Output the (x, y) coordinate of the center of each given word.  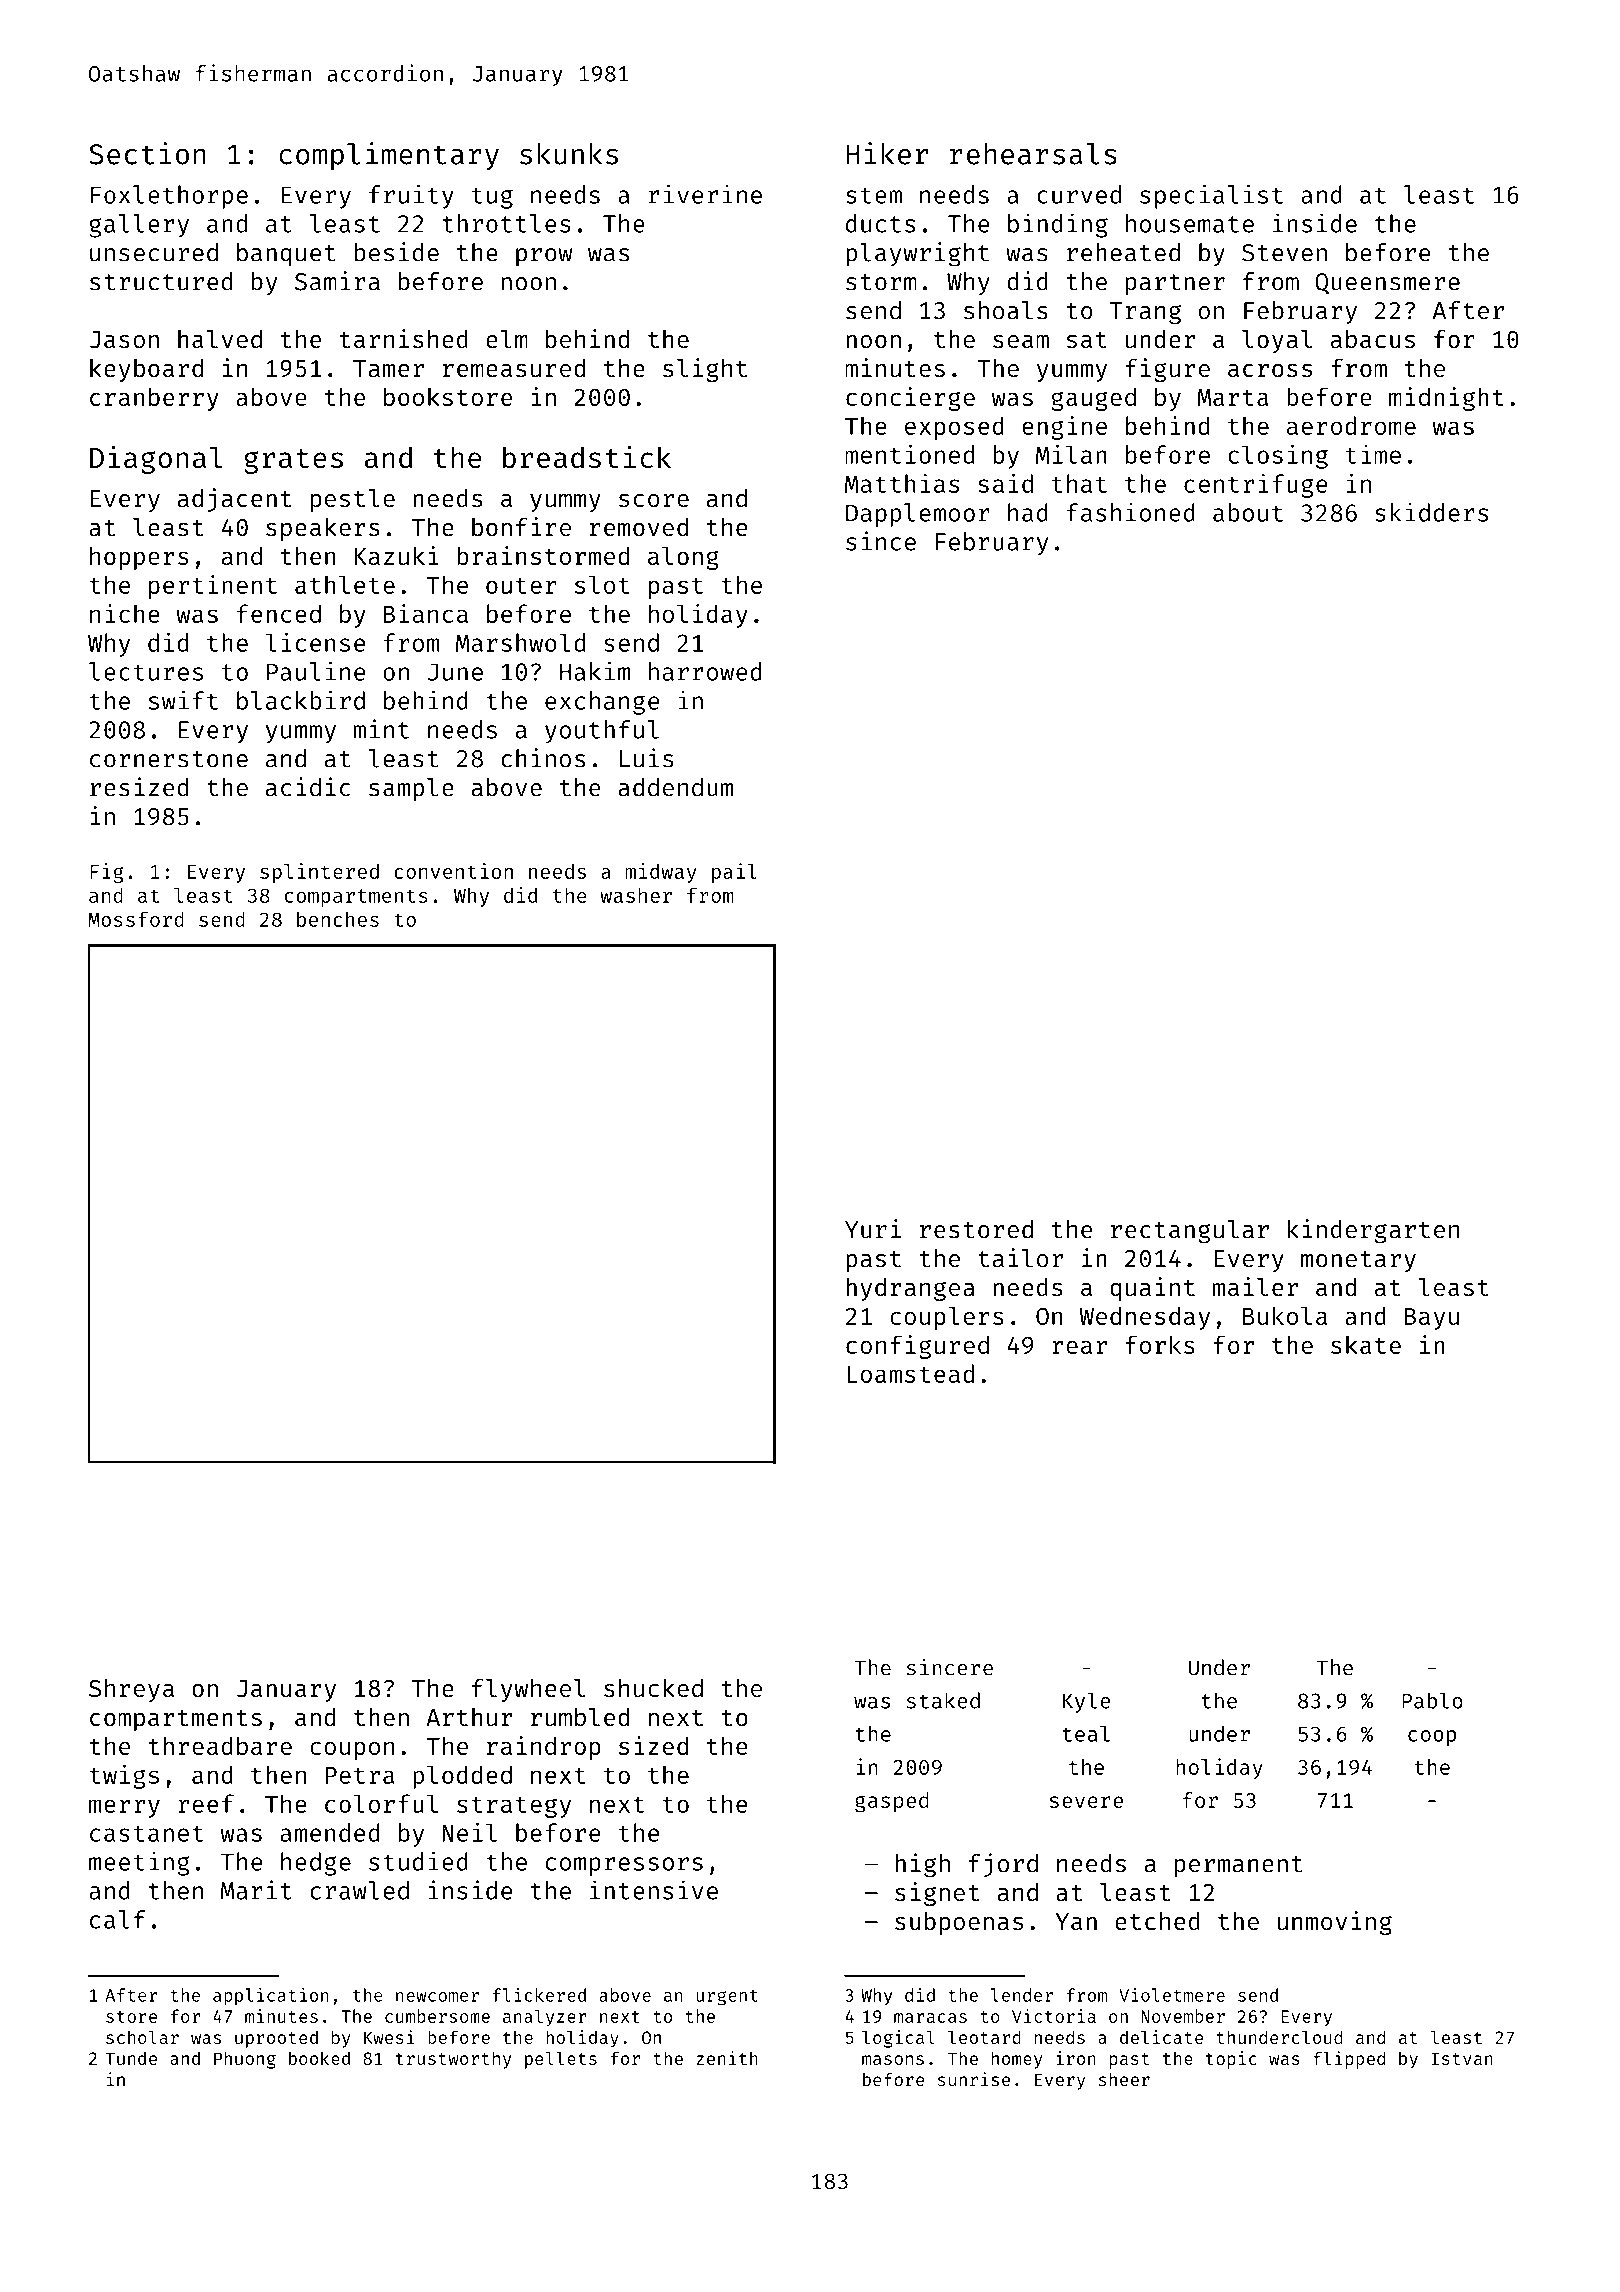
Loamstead (910, 1373)
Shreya (131, 1690)
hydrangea (910, 1289)
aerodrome (1351, 425)
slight (705, 370)
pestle (353, 500)
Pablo (1432, 1700)
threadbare (220, 1745)
